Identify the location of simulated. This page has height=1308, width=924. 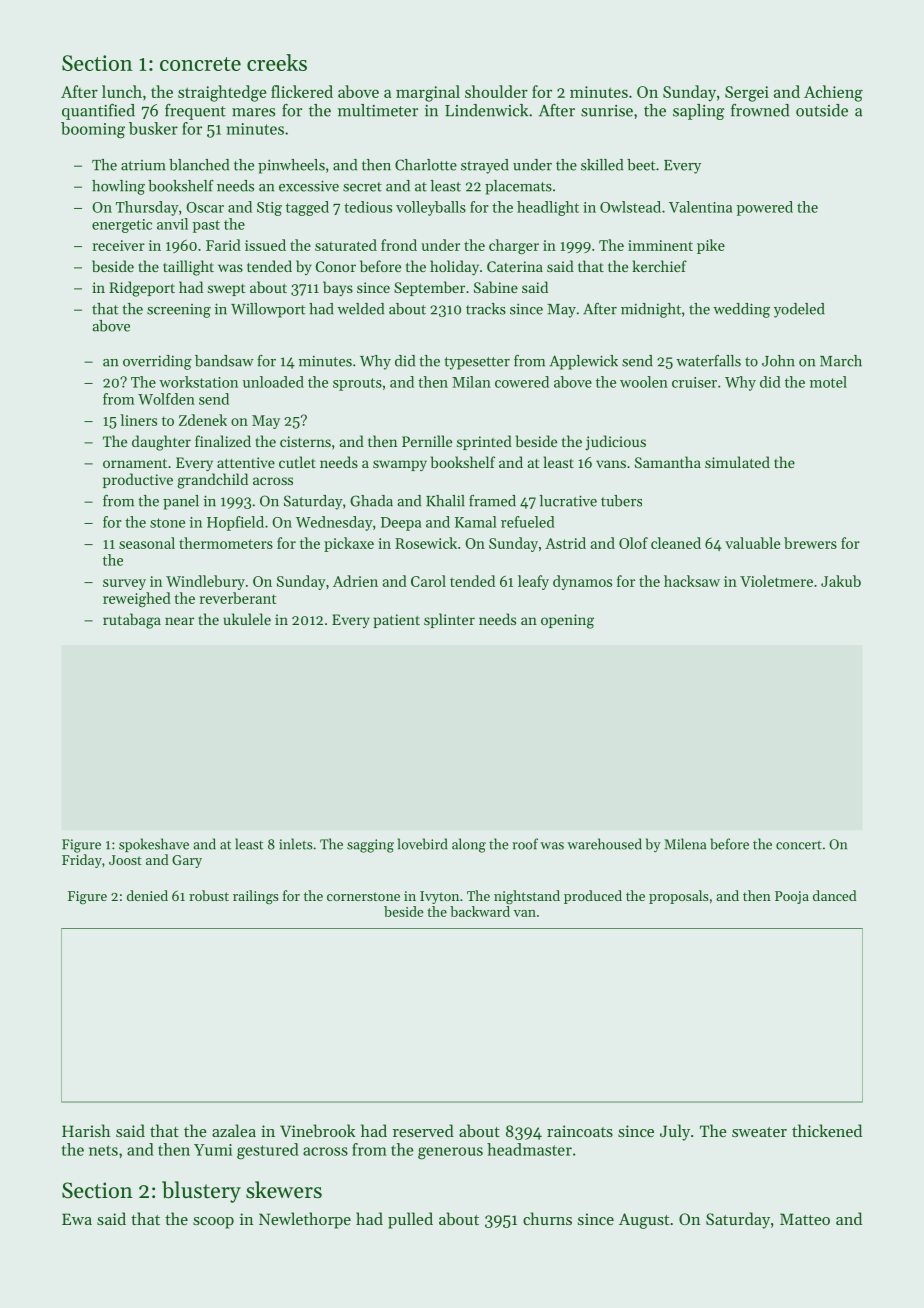
(737, 462).
